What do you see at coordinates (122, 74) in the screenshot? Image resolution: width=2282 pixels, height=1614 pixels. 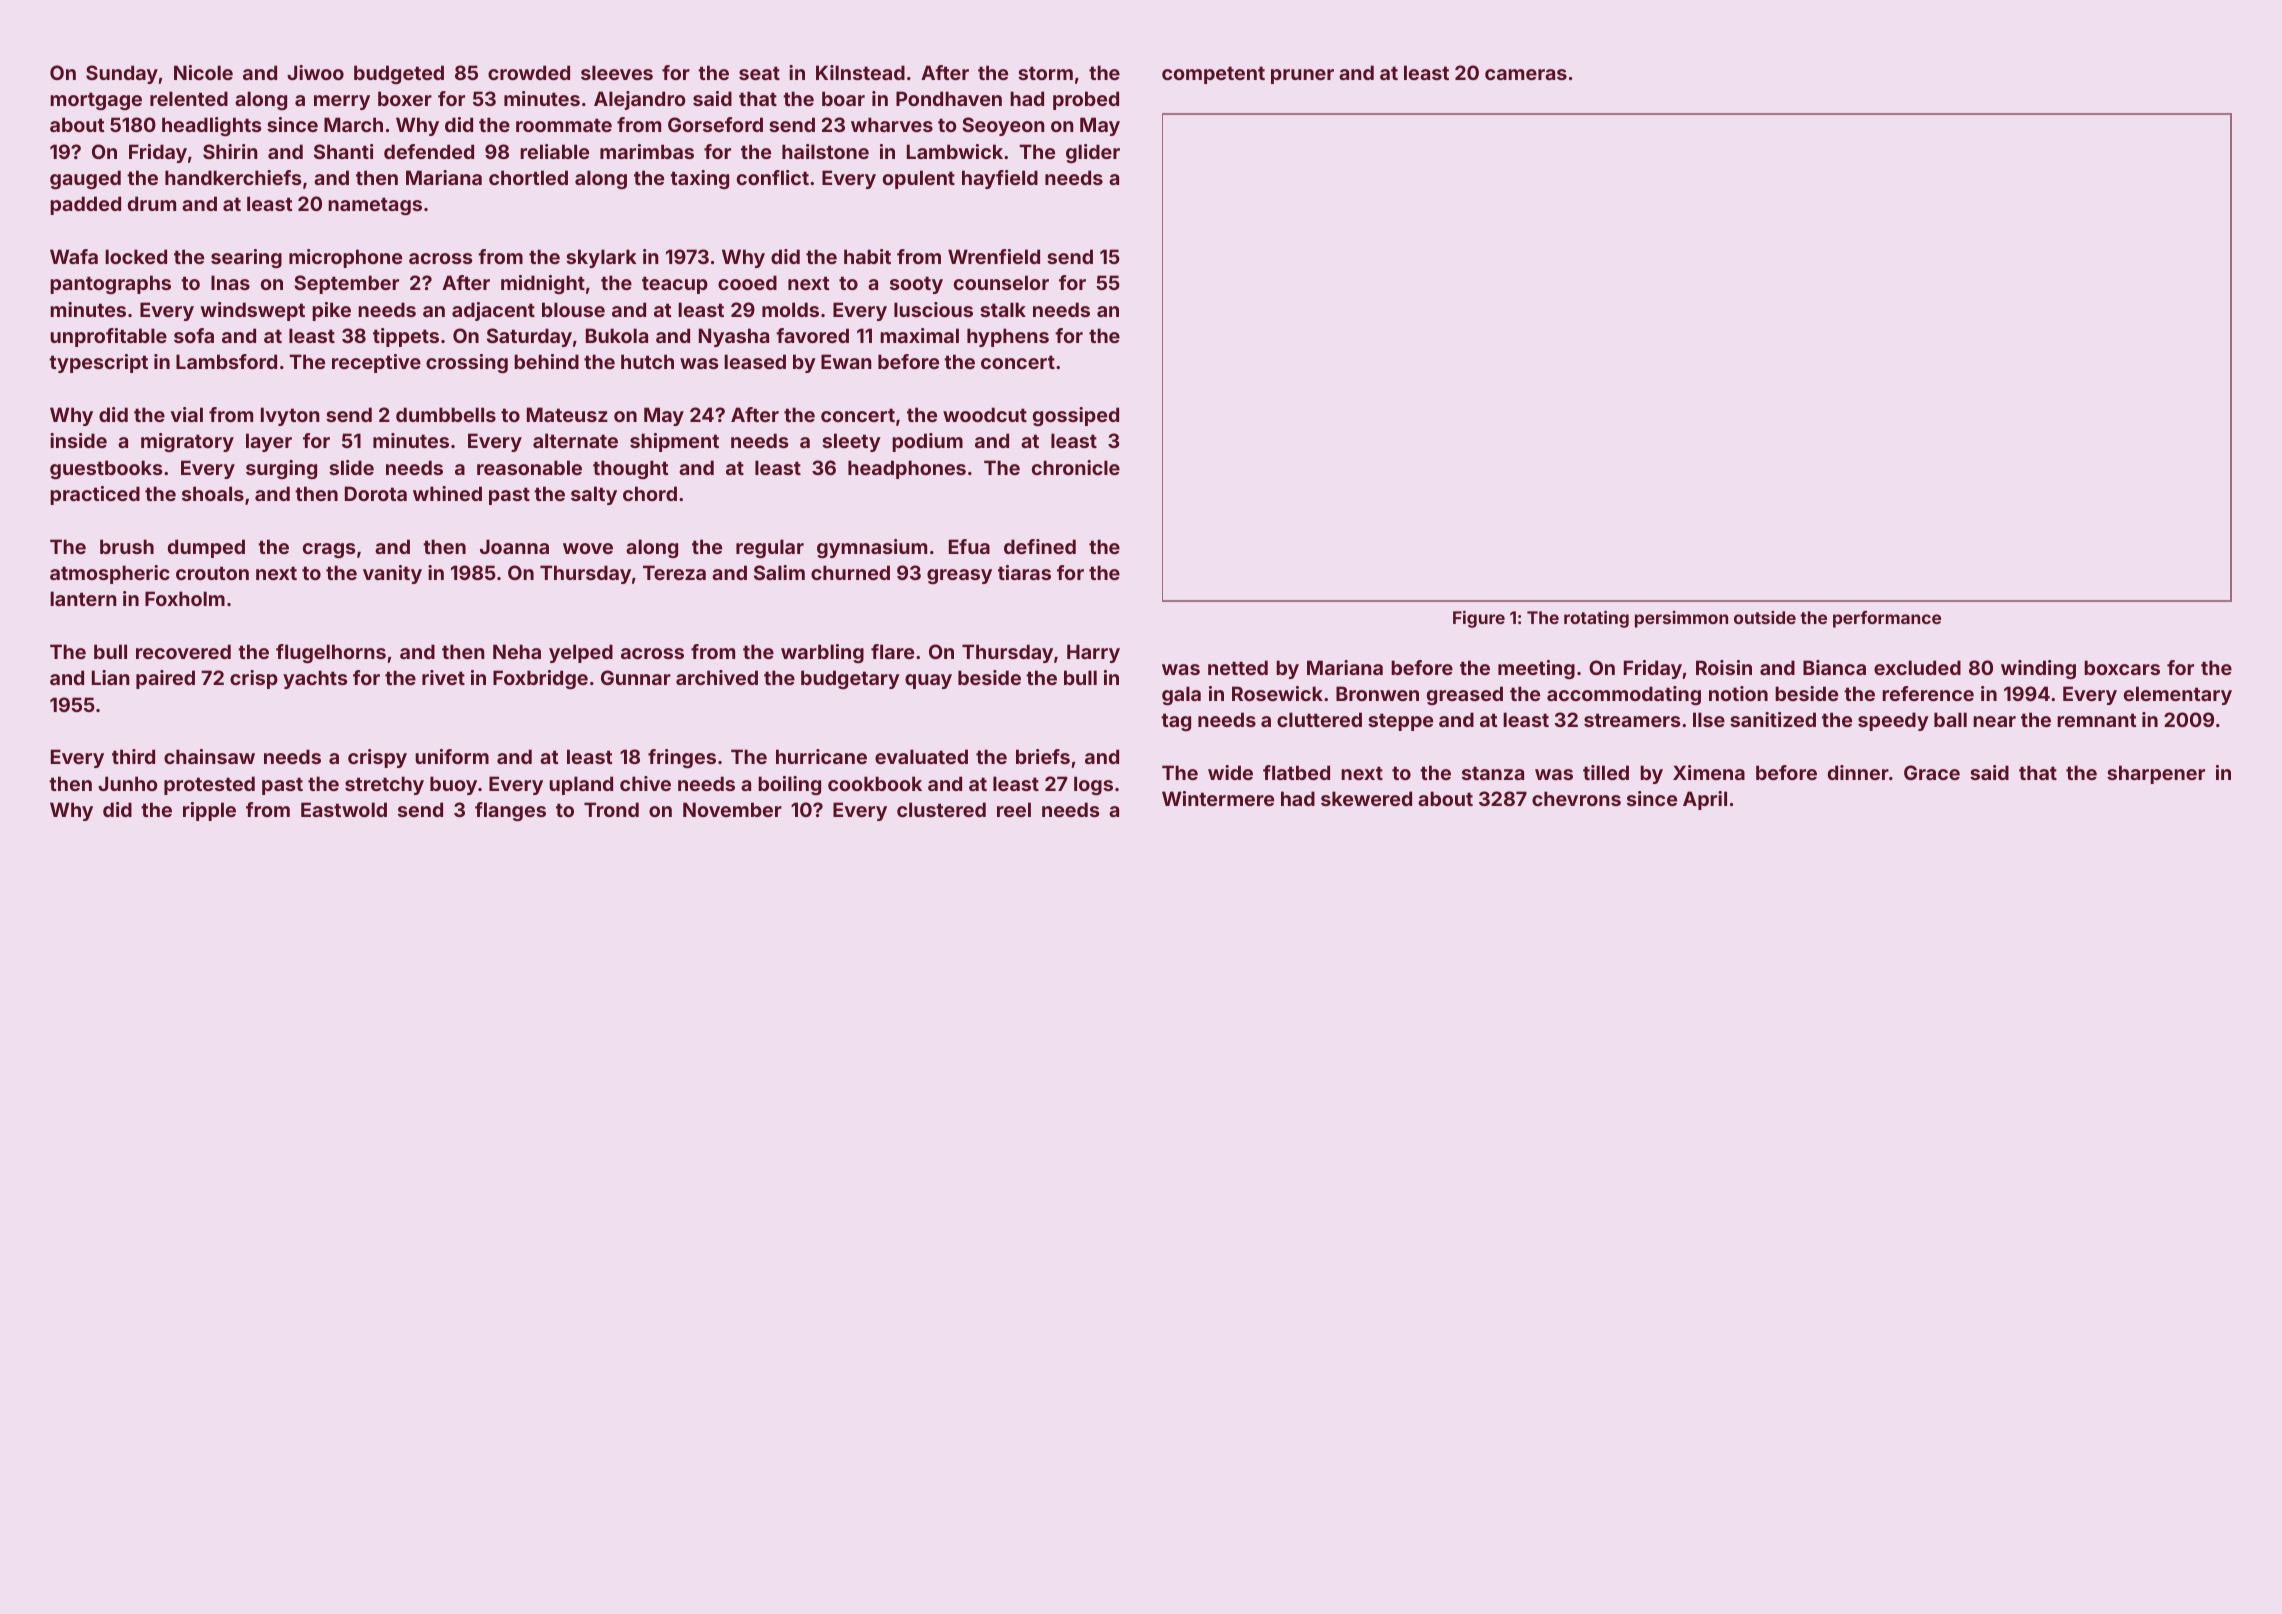 I see `Sunday` at bounding box center [122, 74].
